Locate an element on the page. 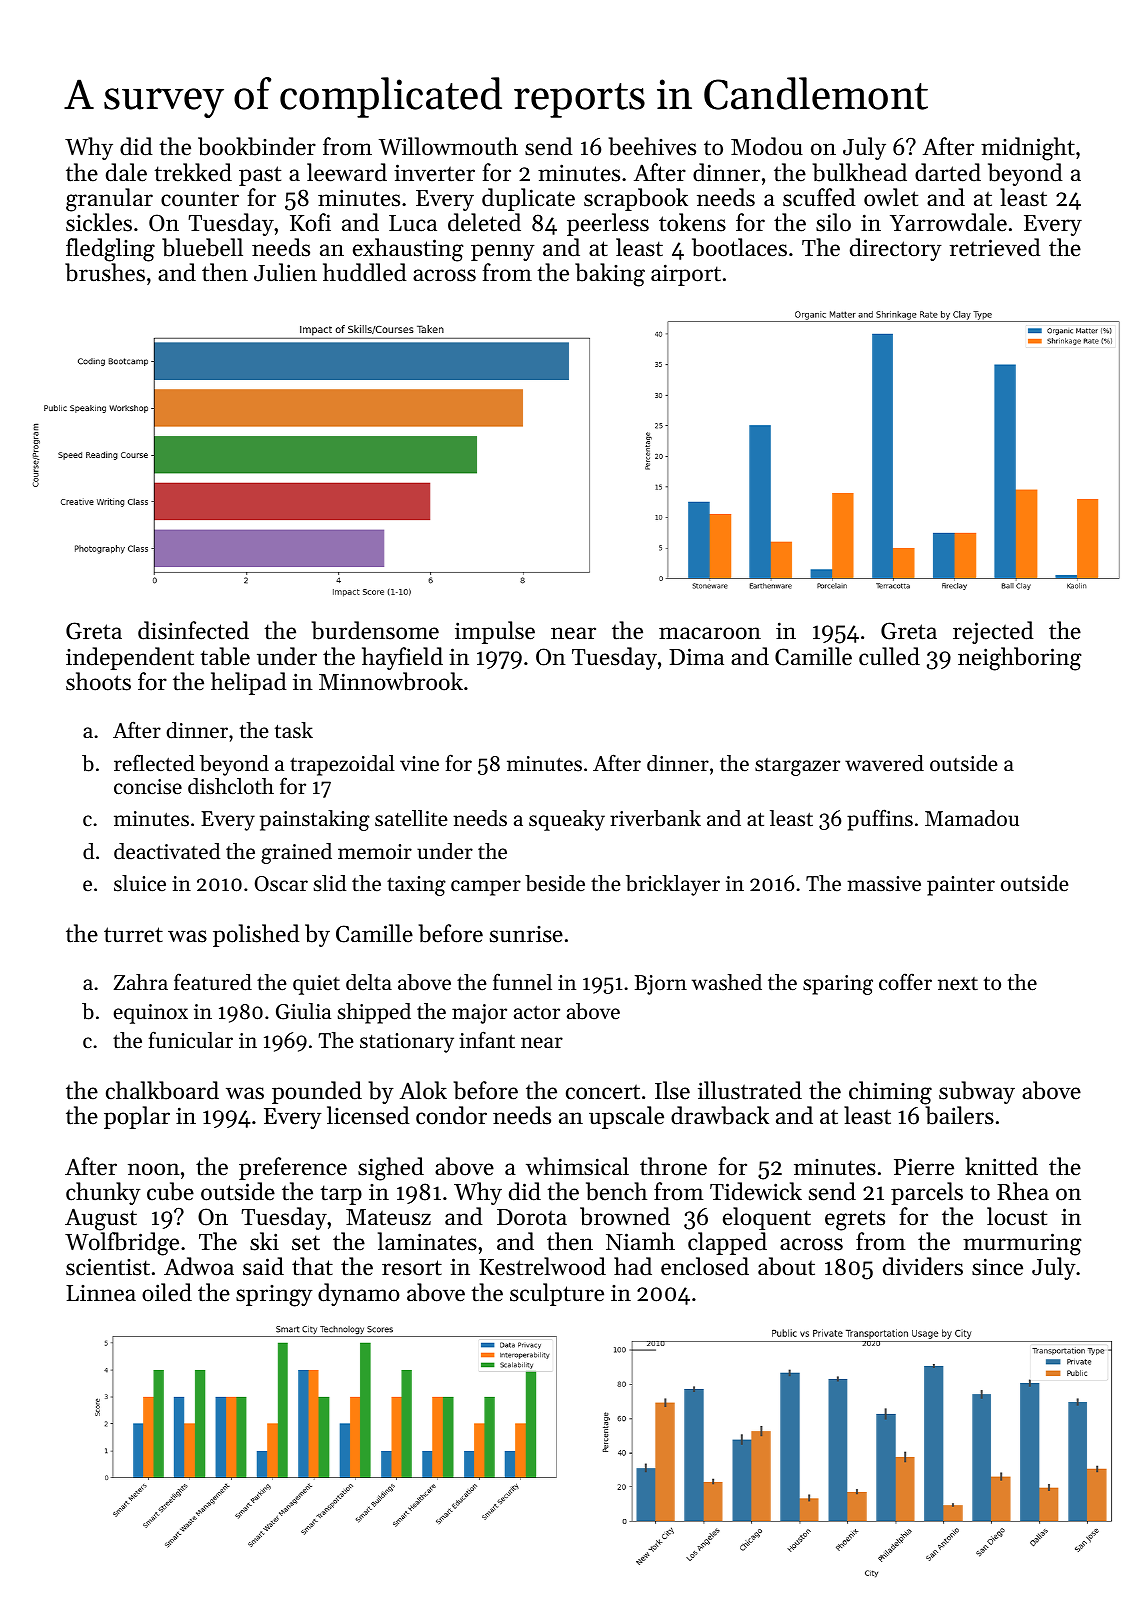 This page has width=1147, height=1622. beehives is located at coordinates (652, 146).
